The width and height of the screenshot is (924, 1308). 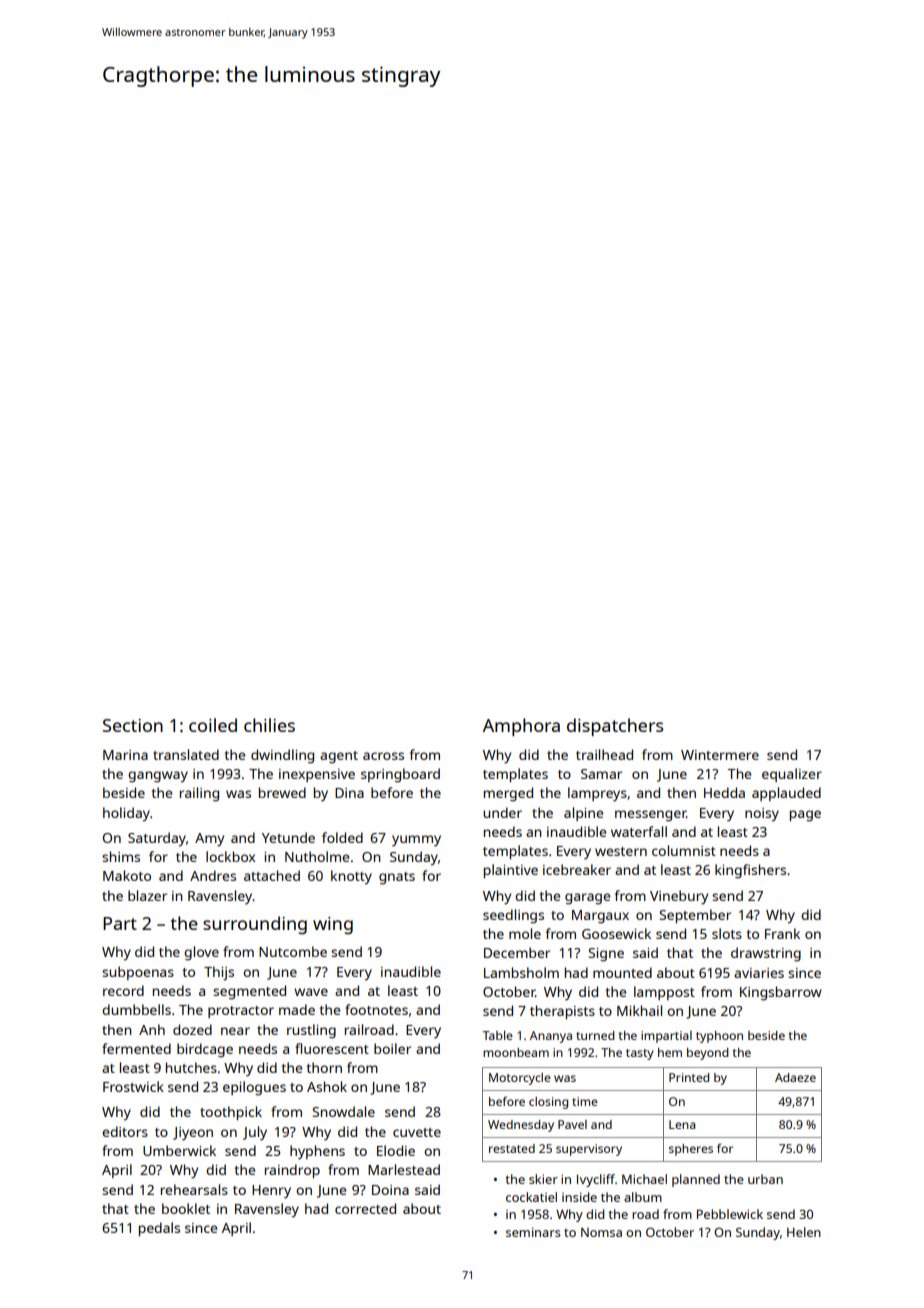 I want to click on urban, so click(x=765, y=1179).
